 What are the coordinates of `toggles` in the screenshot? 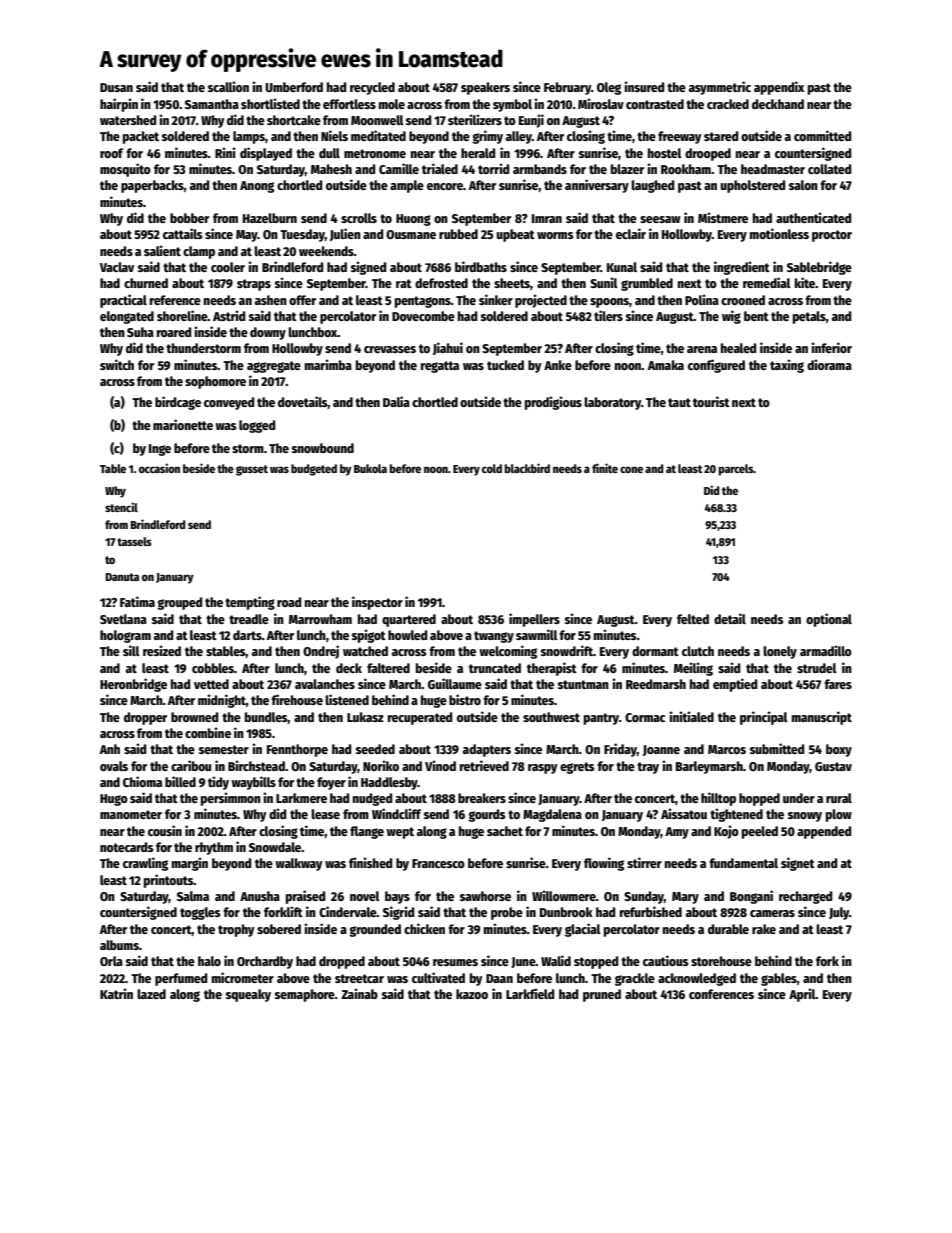 It's located at (200, 913).
